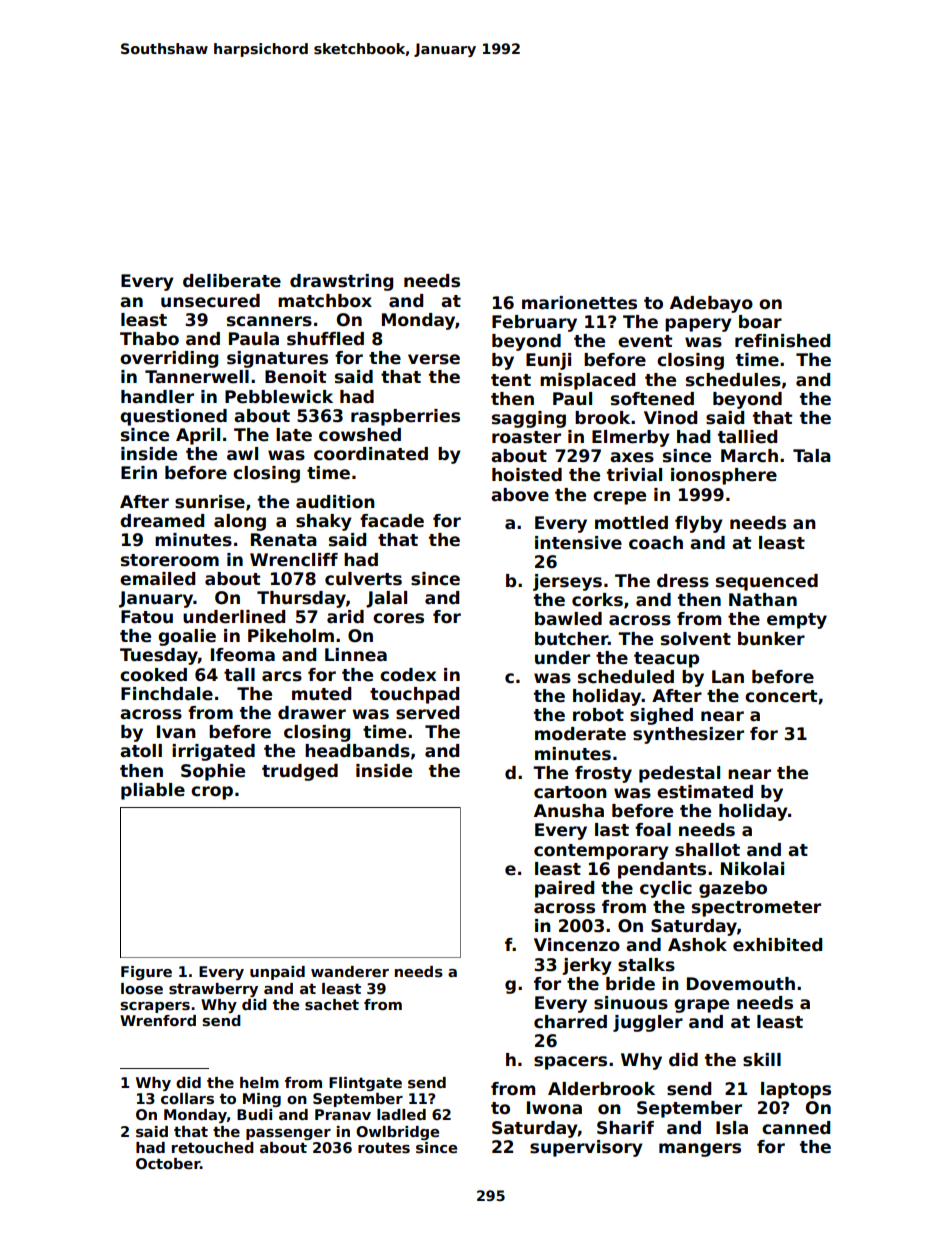 Image resolution: width=952 pixels, height=1233 pixels. What do you see at coordinates (656, 543) in the screenshot?
I see `coach` at bounding box center [656, 543].
